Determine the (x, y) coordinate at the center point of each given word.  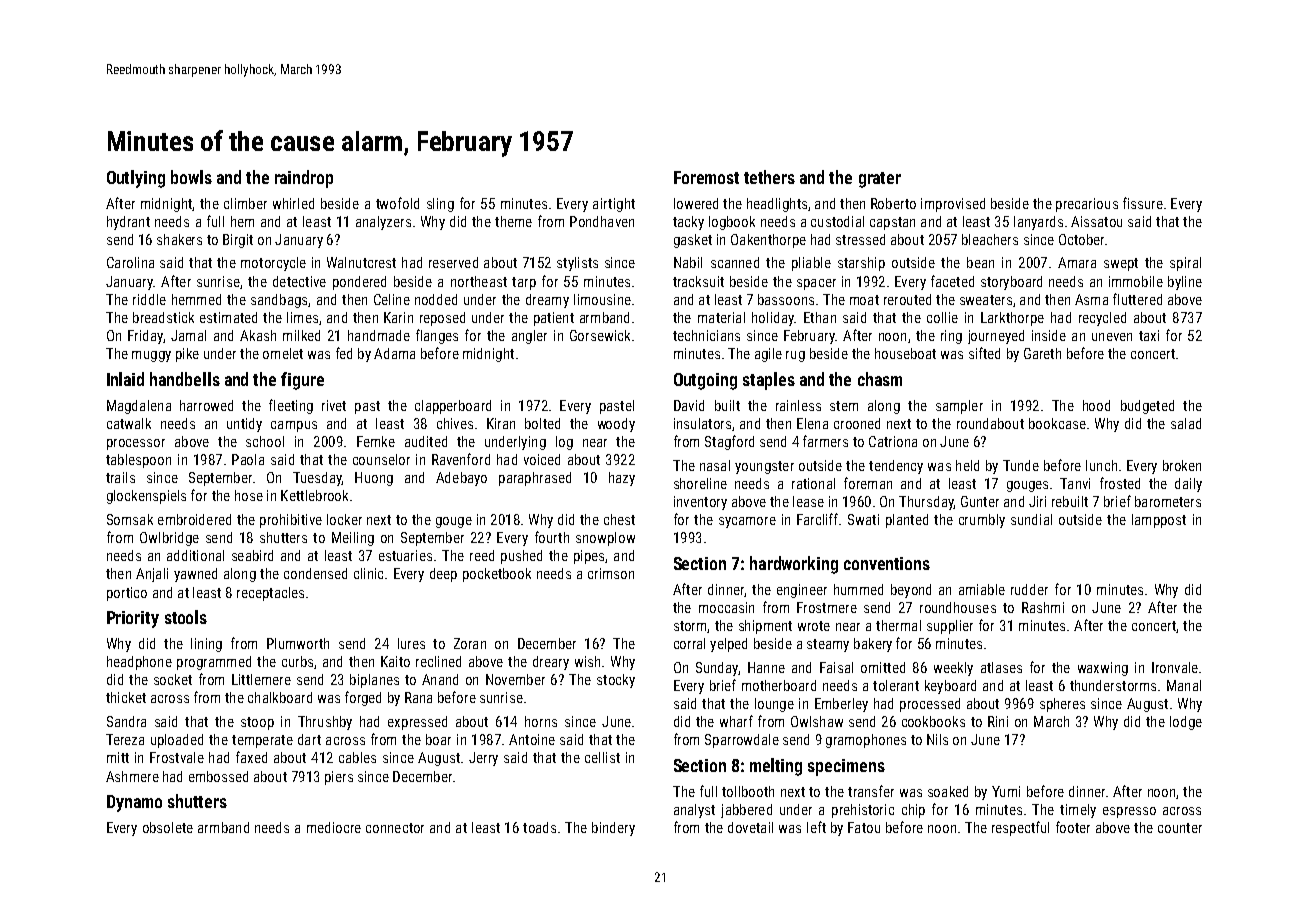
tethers (769, 177)
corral (689, 643)
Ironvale (1175, 667)
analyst (694, 811)
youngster (764, 467)
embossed (218, 776)
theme (513, 221)
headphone (139, 663)
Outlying (136, 179)
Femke (376, 441)
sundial (1031, 519)
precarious (1087, 205)
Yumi (1006, 791)
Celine (392, 299)
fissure (1143, 203)
